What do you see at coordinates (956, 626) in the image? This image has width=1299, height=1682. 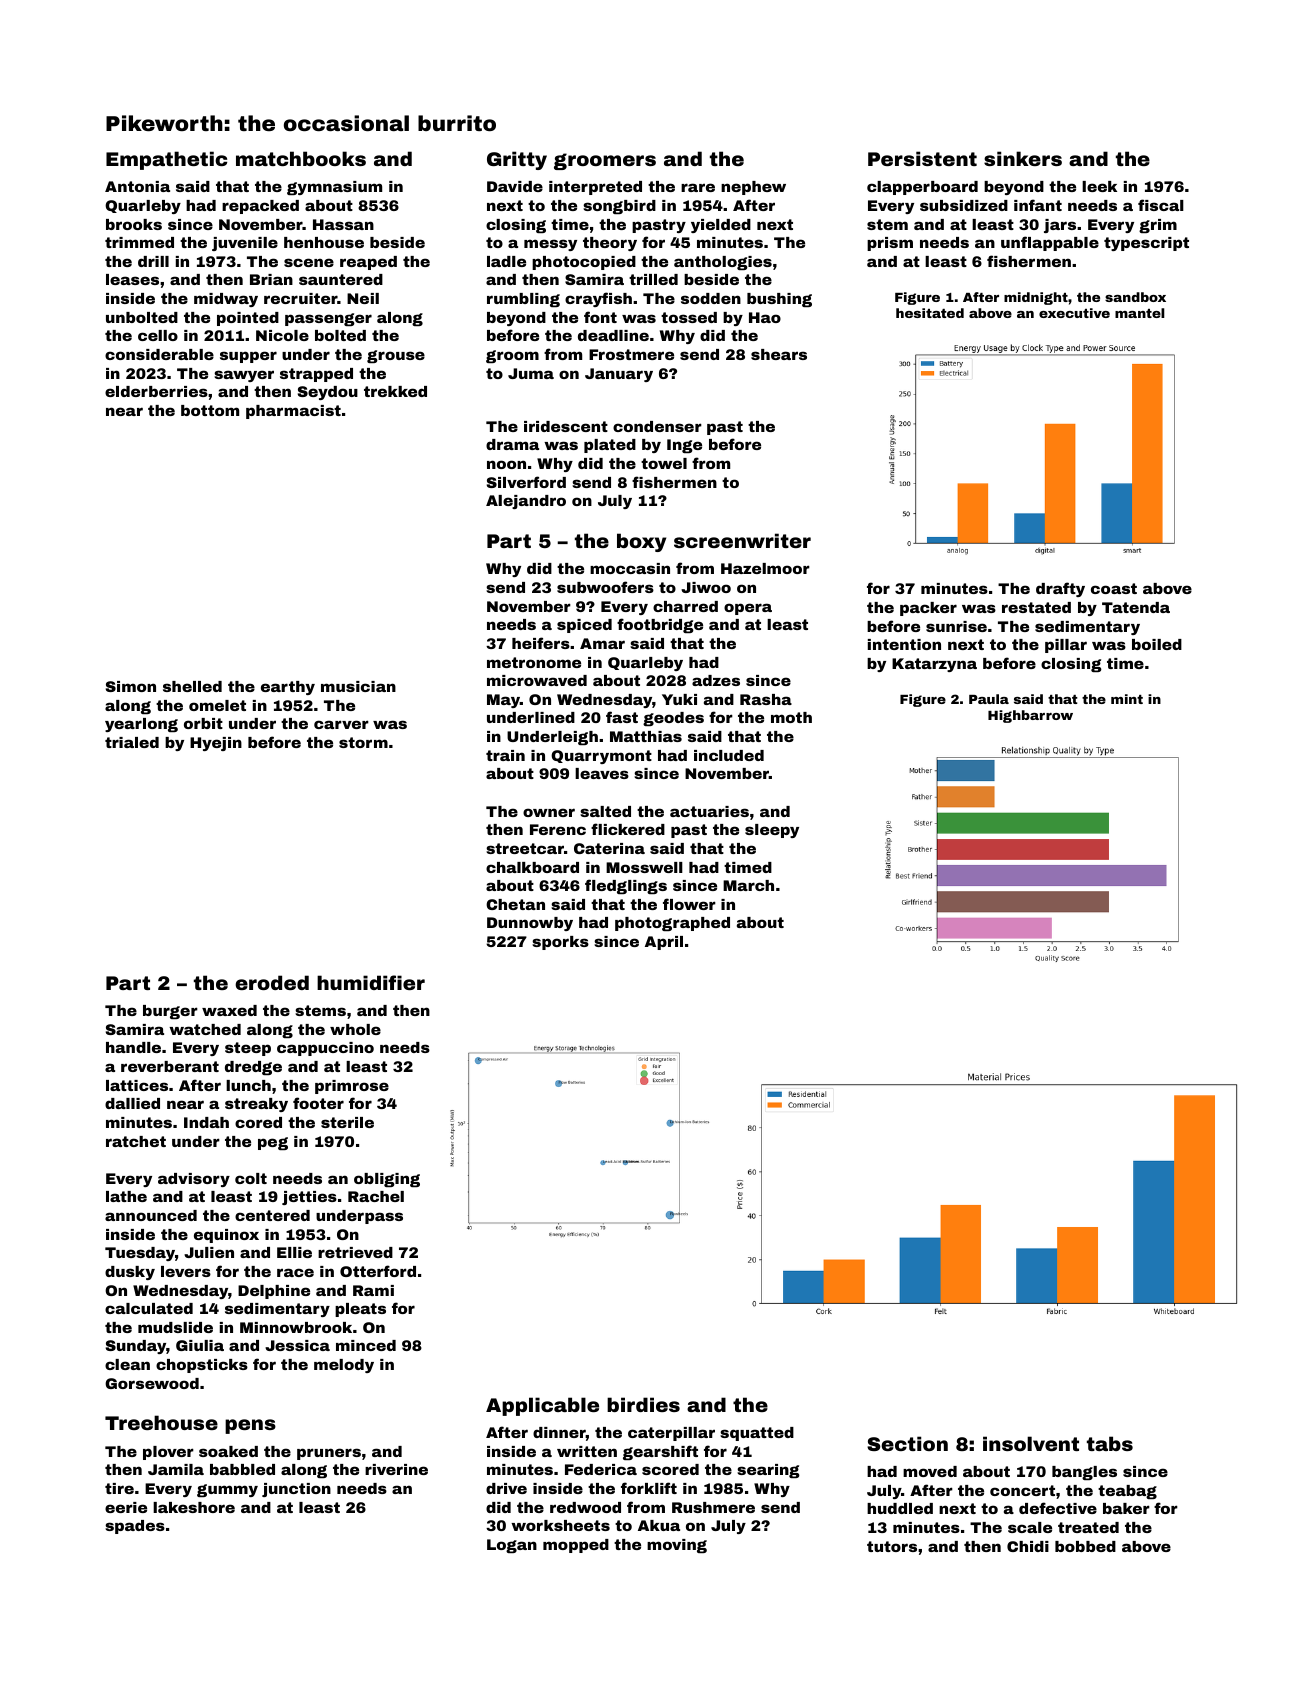 I see `sunrise` at bounding box center [956, 626].
